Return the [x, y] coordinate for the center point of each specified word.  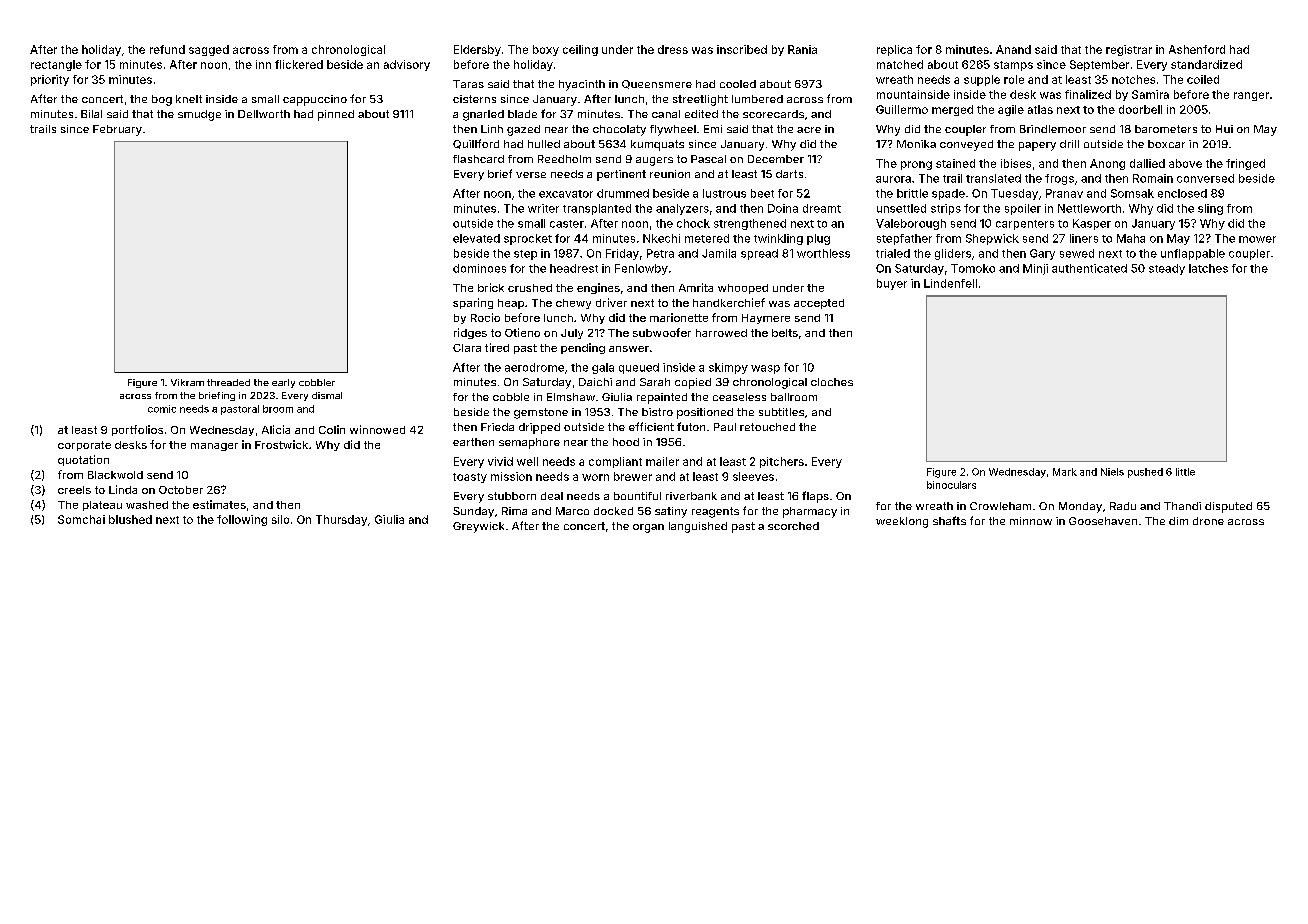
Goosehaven [1103, 521]
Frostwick [281, 444]
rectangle [56, 65]
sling [1210, 209]
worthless [823, 253]
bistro [657, 412]
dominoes [479, 268]
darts [789, 174]
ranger [1251, 96]
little [1185, 472]
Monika [916, 144]
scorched [793, 526]
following [242, 520]
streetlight [700, 100]
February [117, 130]
